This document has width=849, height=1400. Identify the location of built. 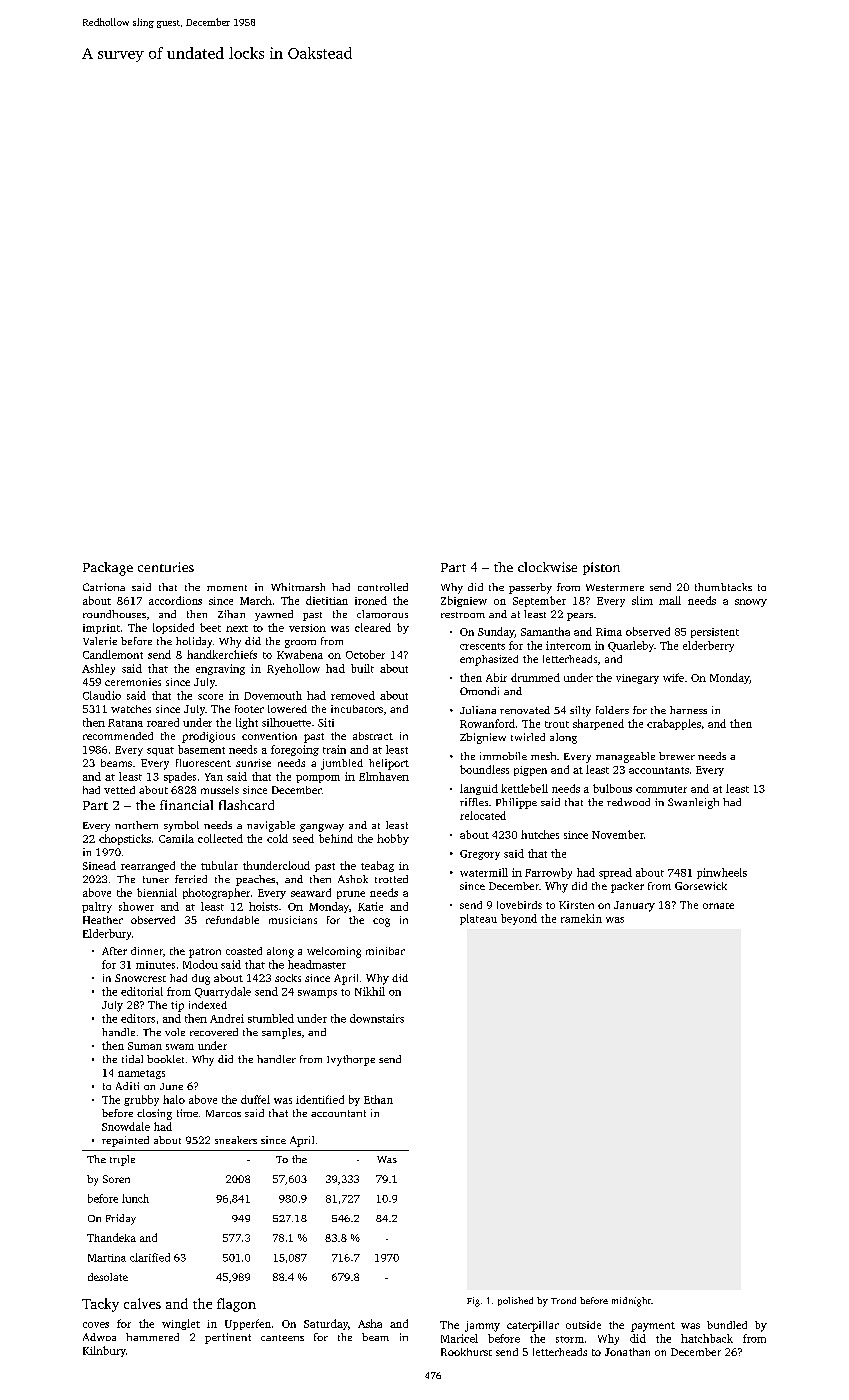
(362, 668).
